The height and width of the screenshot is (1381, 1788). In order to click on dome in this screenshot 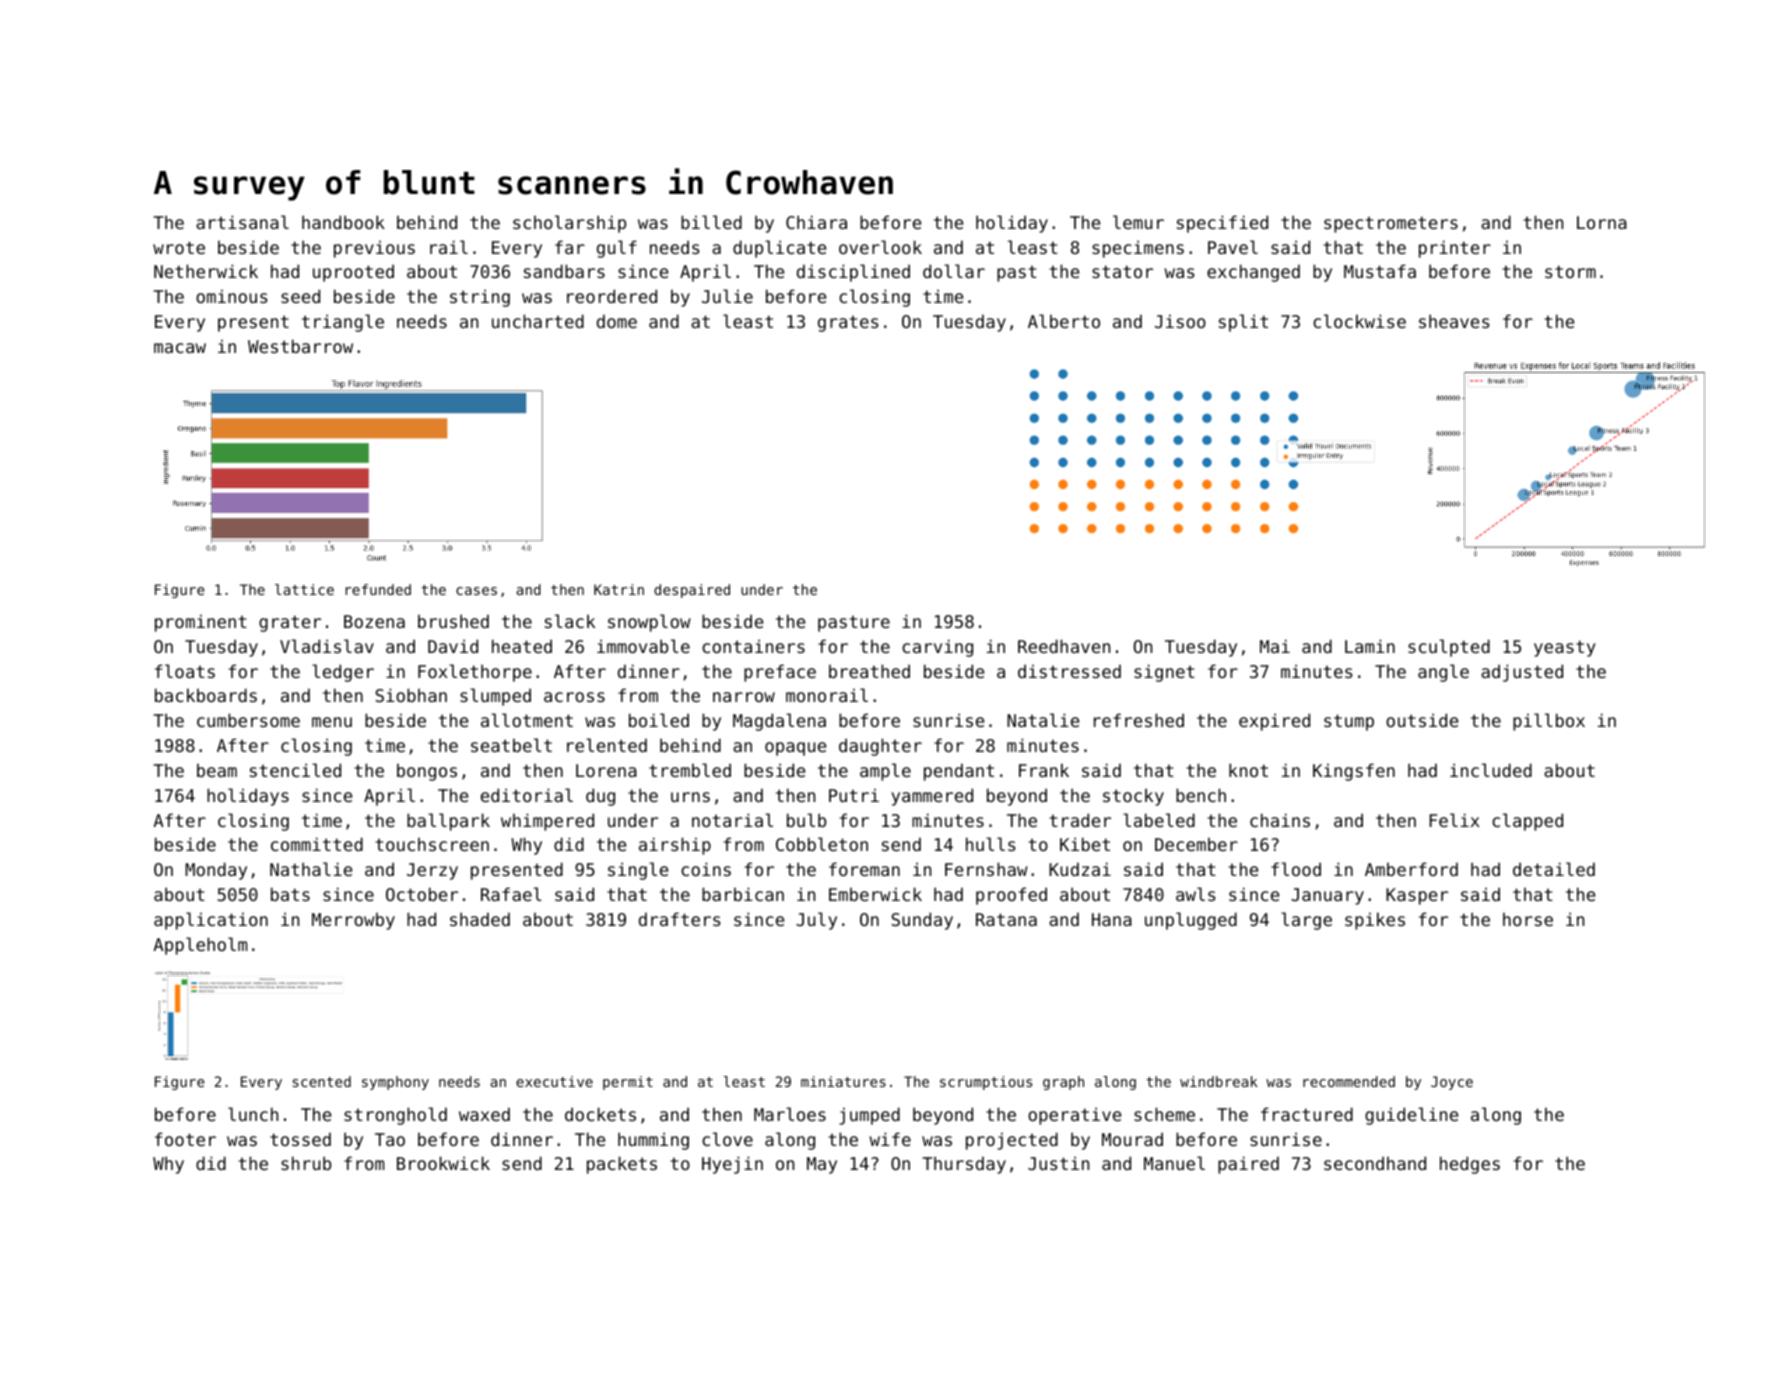, I will do `click(617, 321)`.
